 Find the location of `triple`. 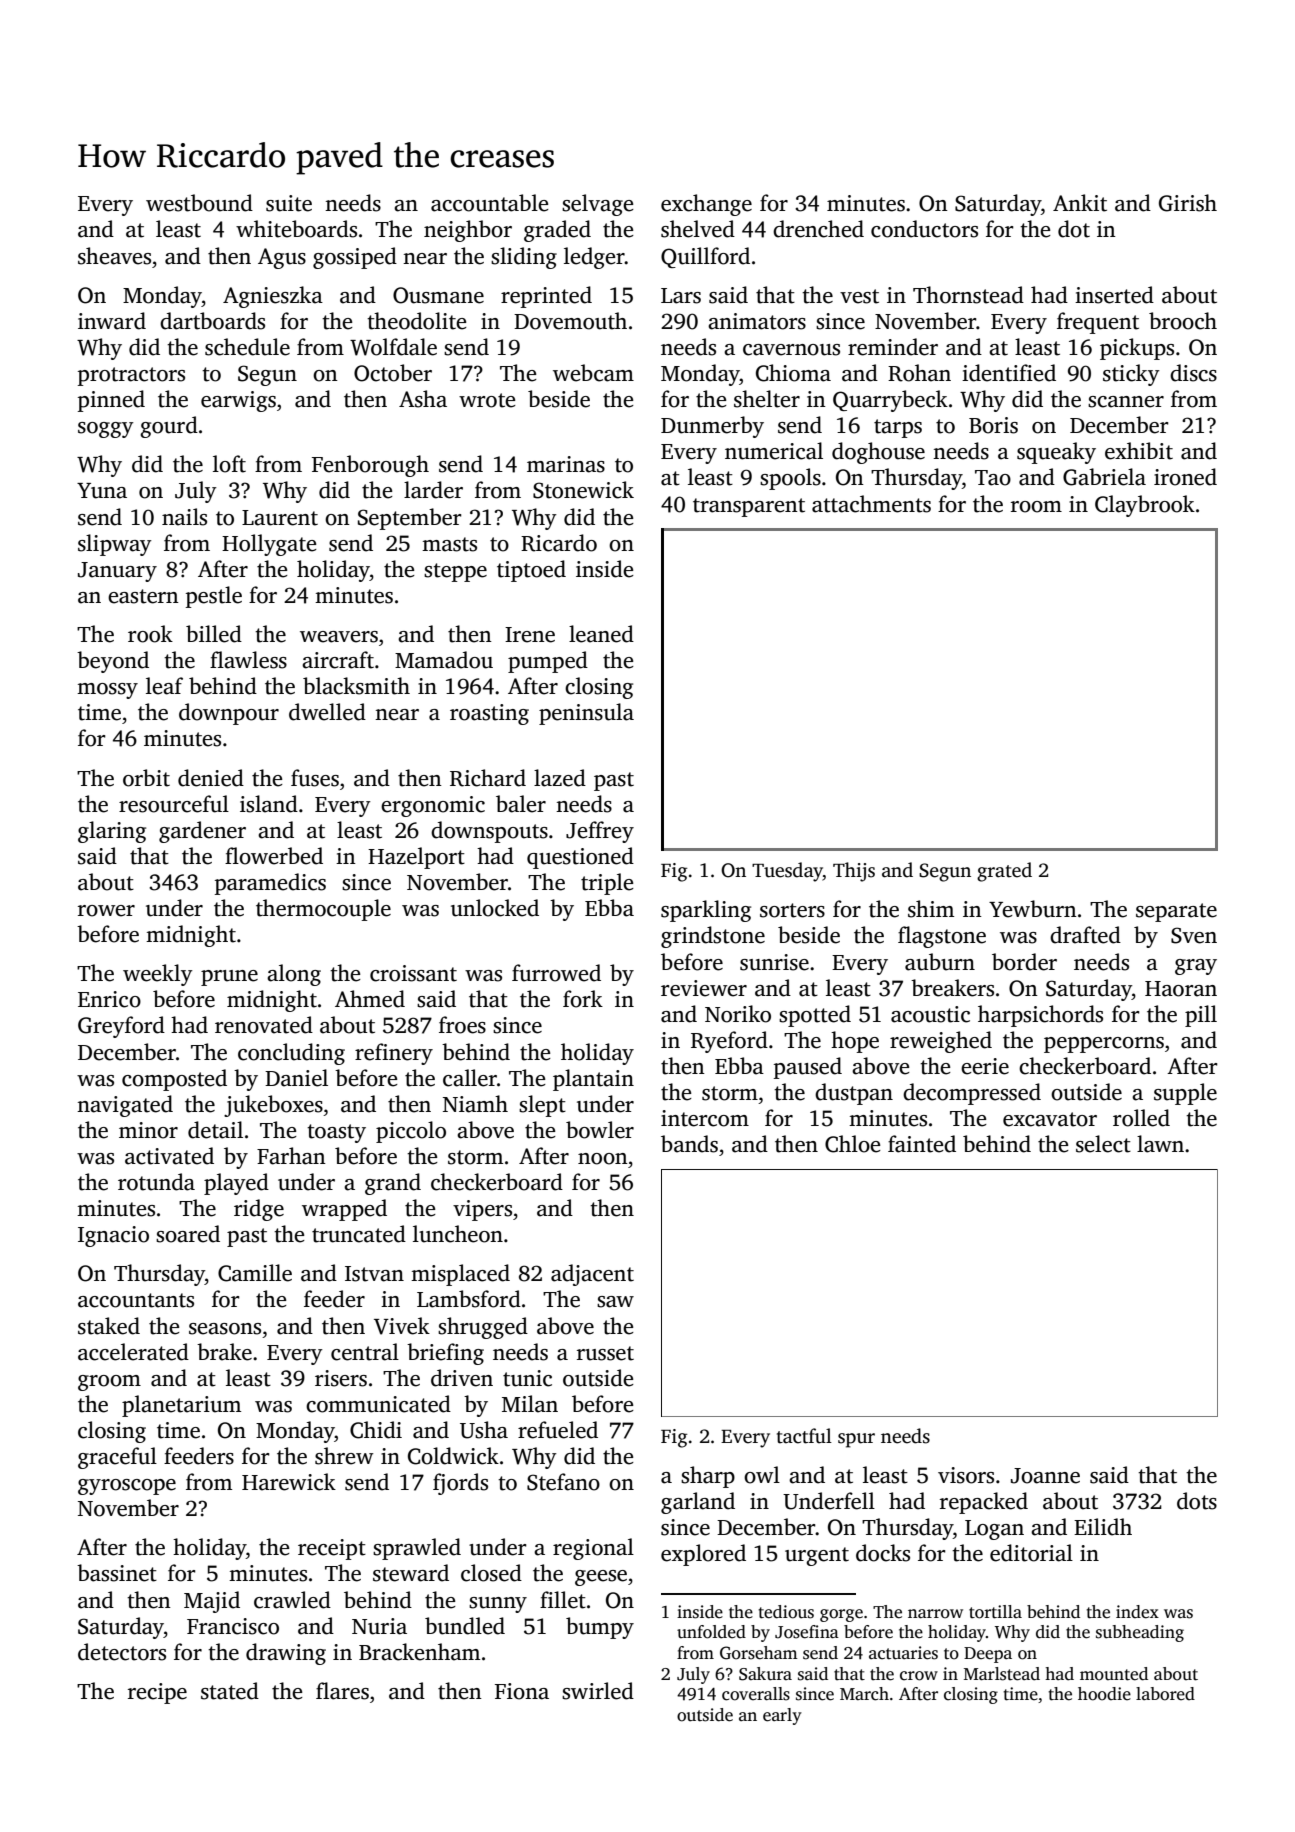

triple is located at coordinates (607, 884).
